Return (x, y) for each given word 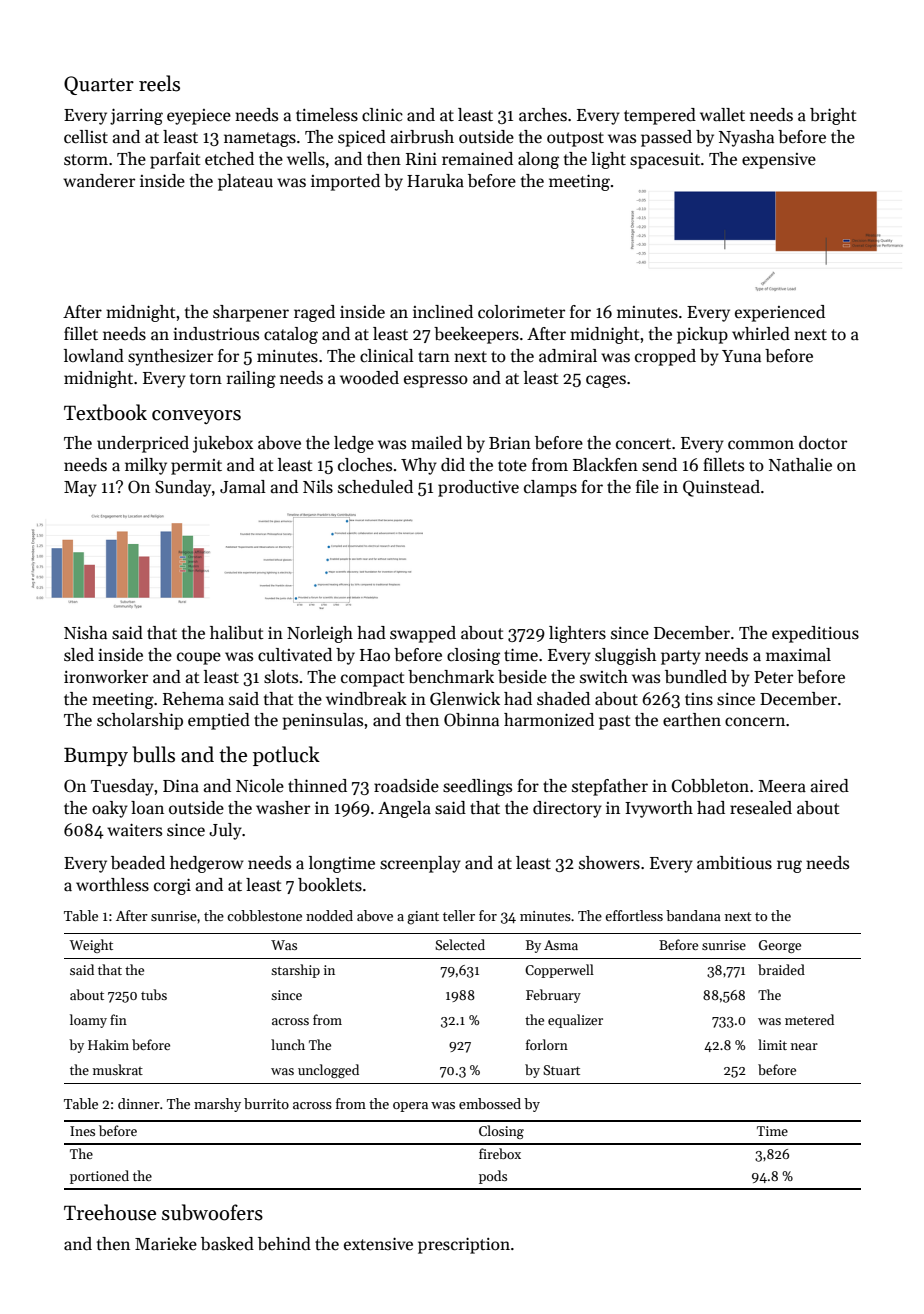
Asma (561, 945)
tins (699, 699)
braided (781, 969)
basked (227, 1244)
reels (159, 83)
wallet (722, 115)
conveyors (196, 417)
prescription (464, 1246)
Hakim (108, 1044)
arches (543, 115)
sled (79, 655)
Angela (404, 809)
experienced (780, 313)
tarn (434, 357)
